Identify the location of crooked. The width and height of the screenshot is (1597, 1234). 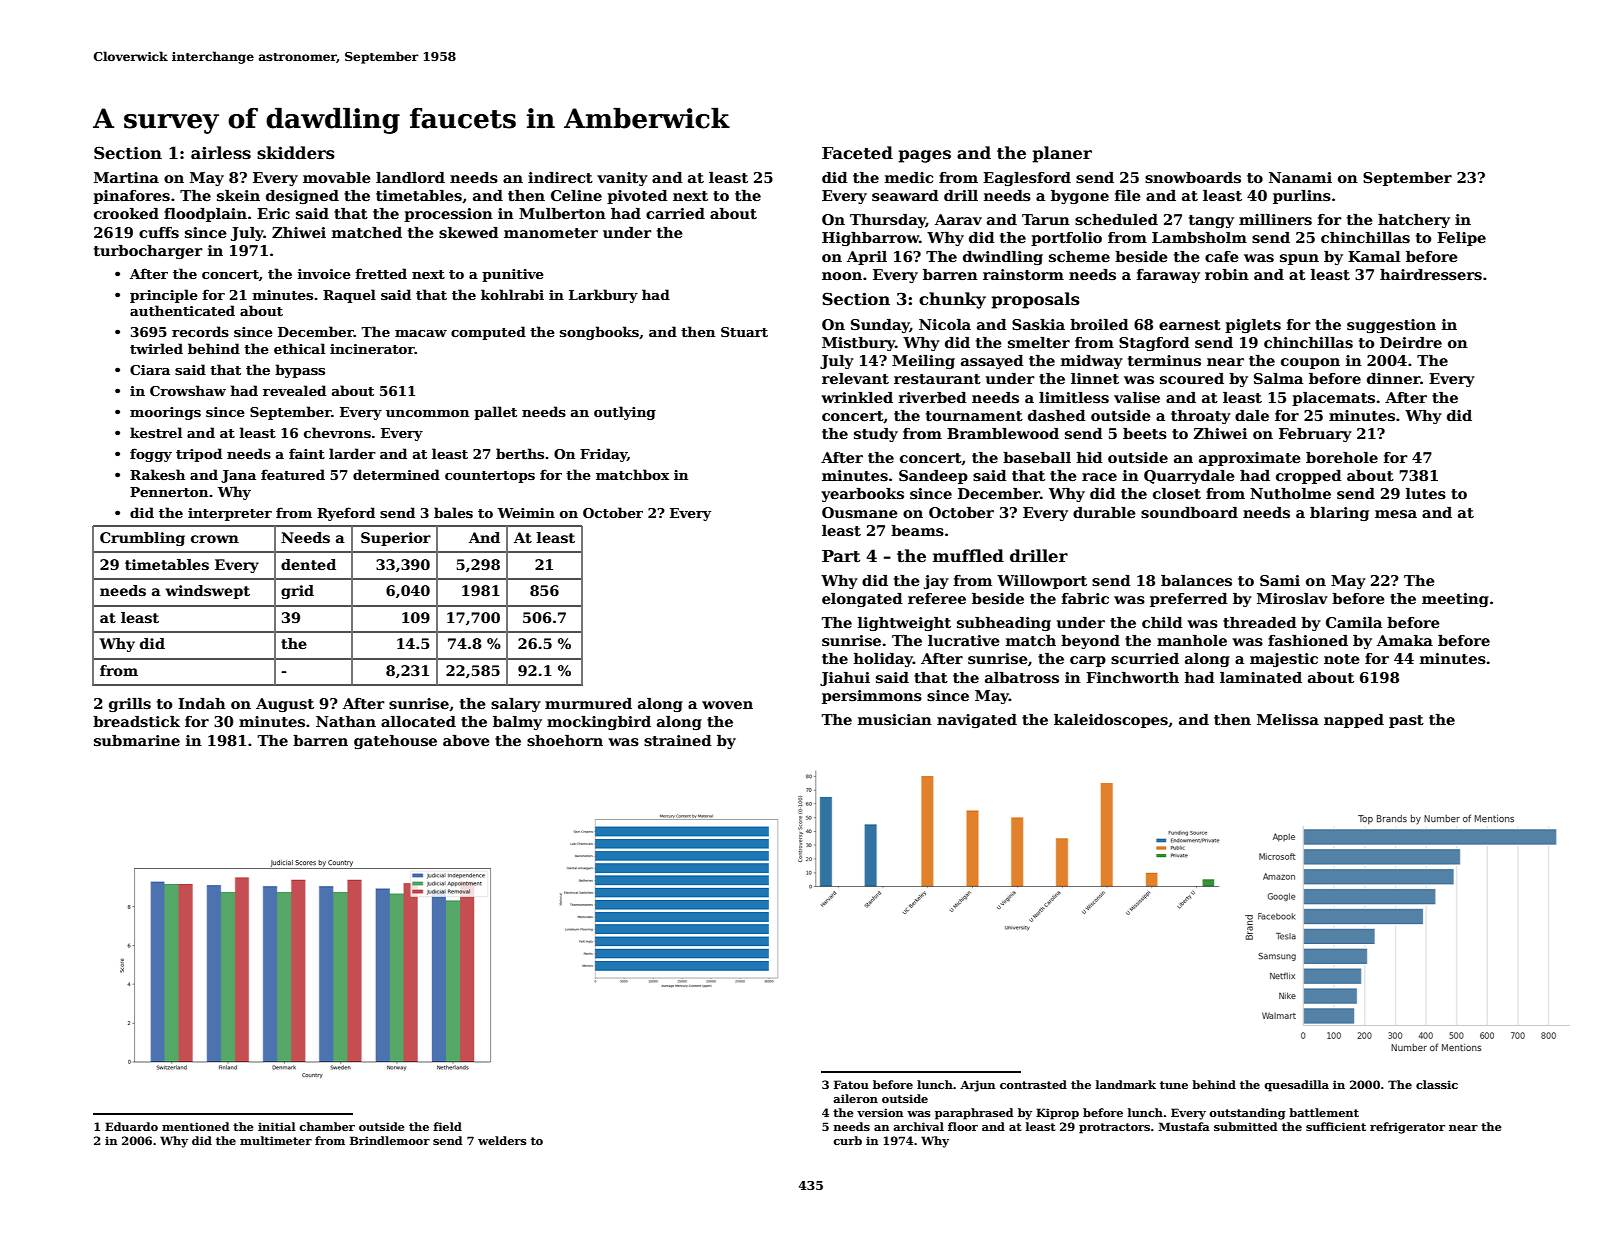
(126, 213).
